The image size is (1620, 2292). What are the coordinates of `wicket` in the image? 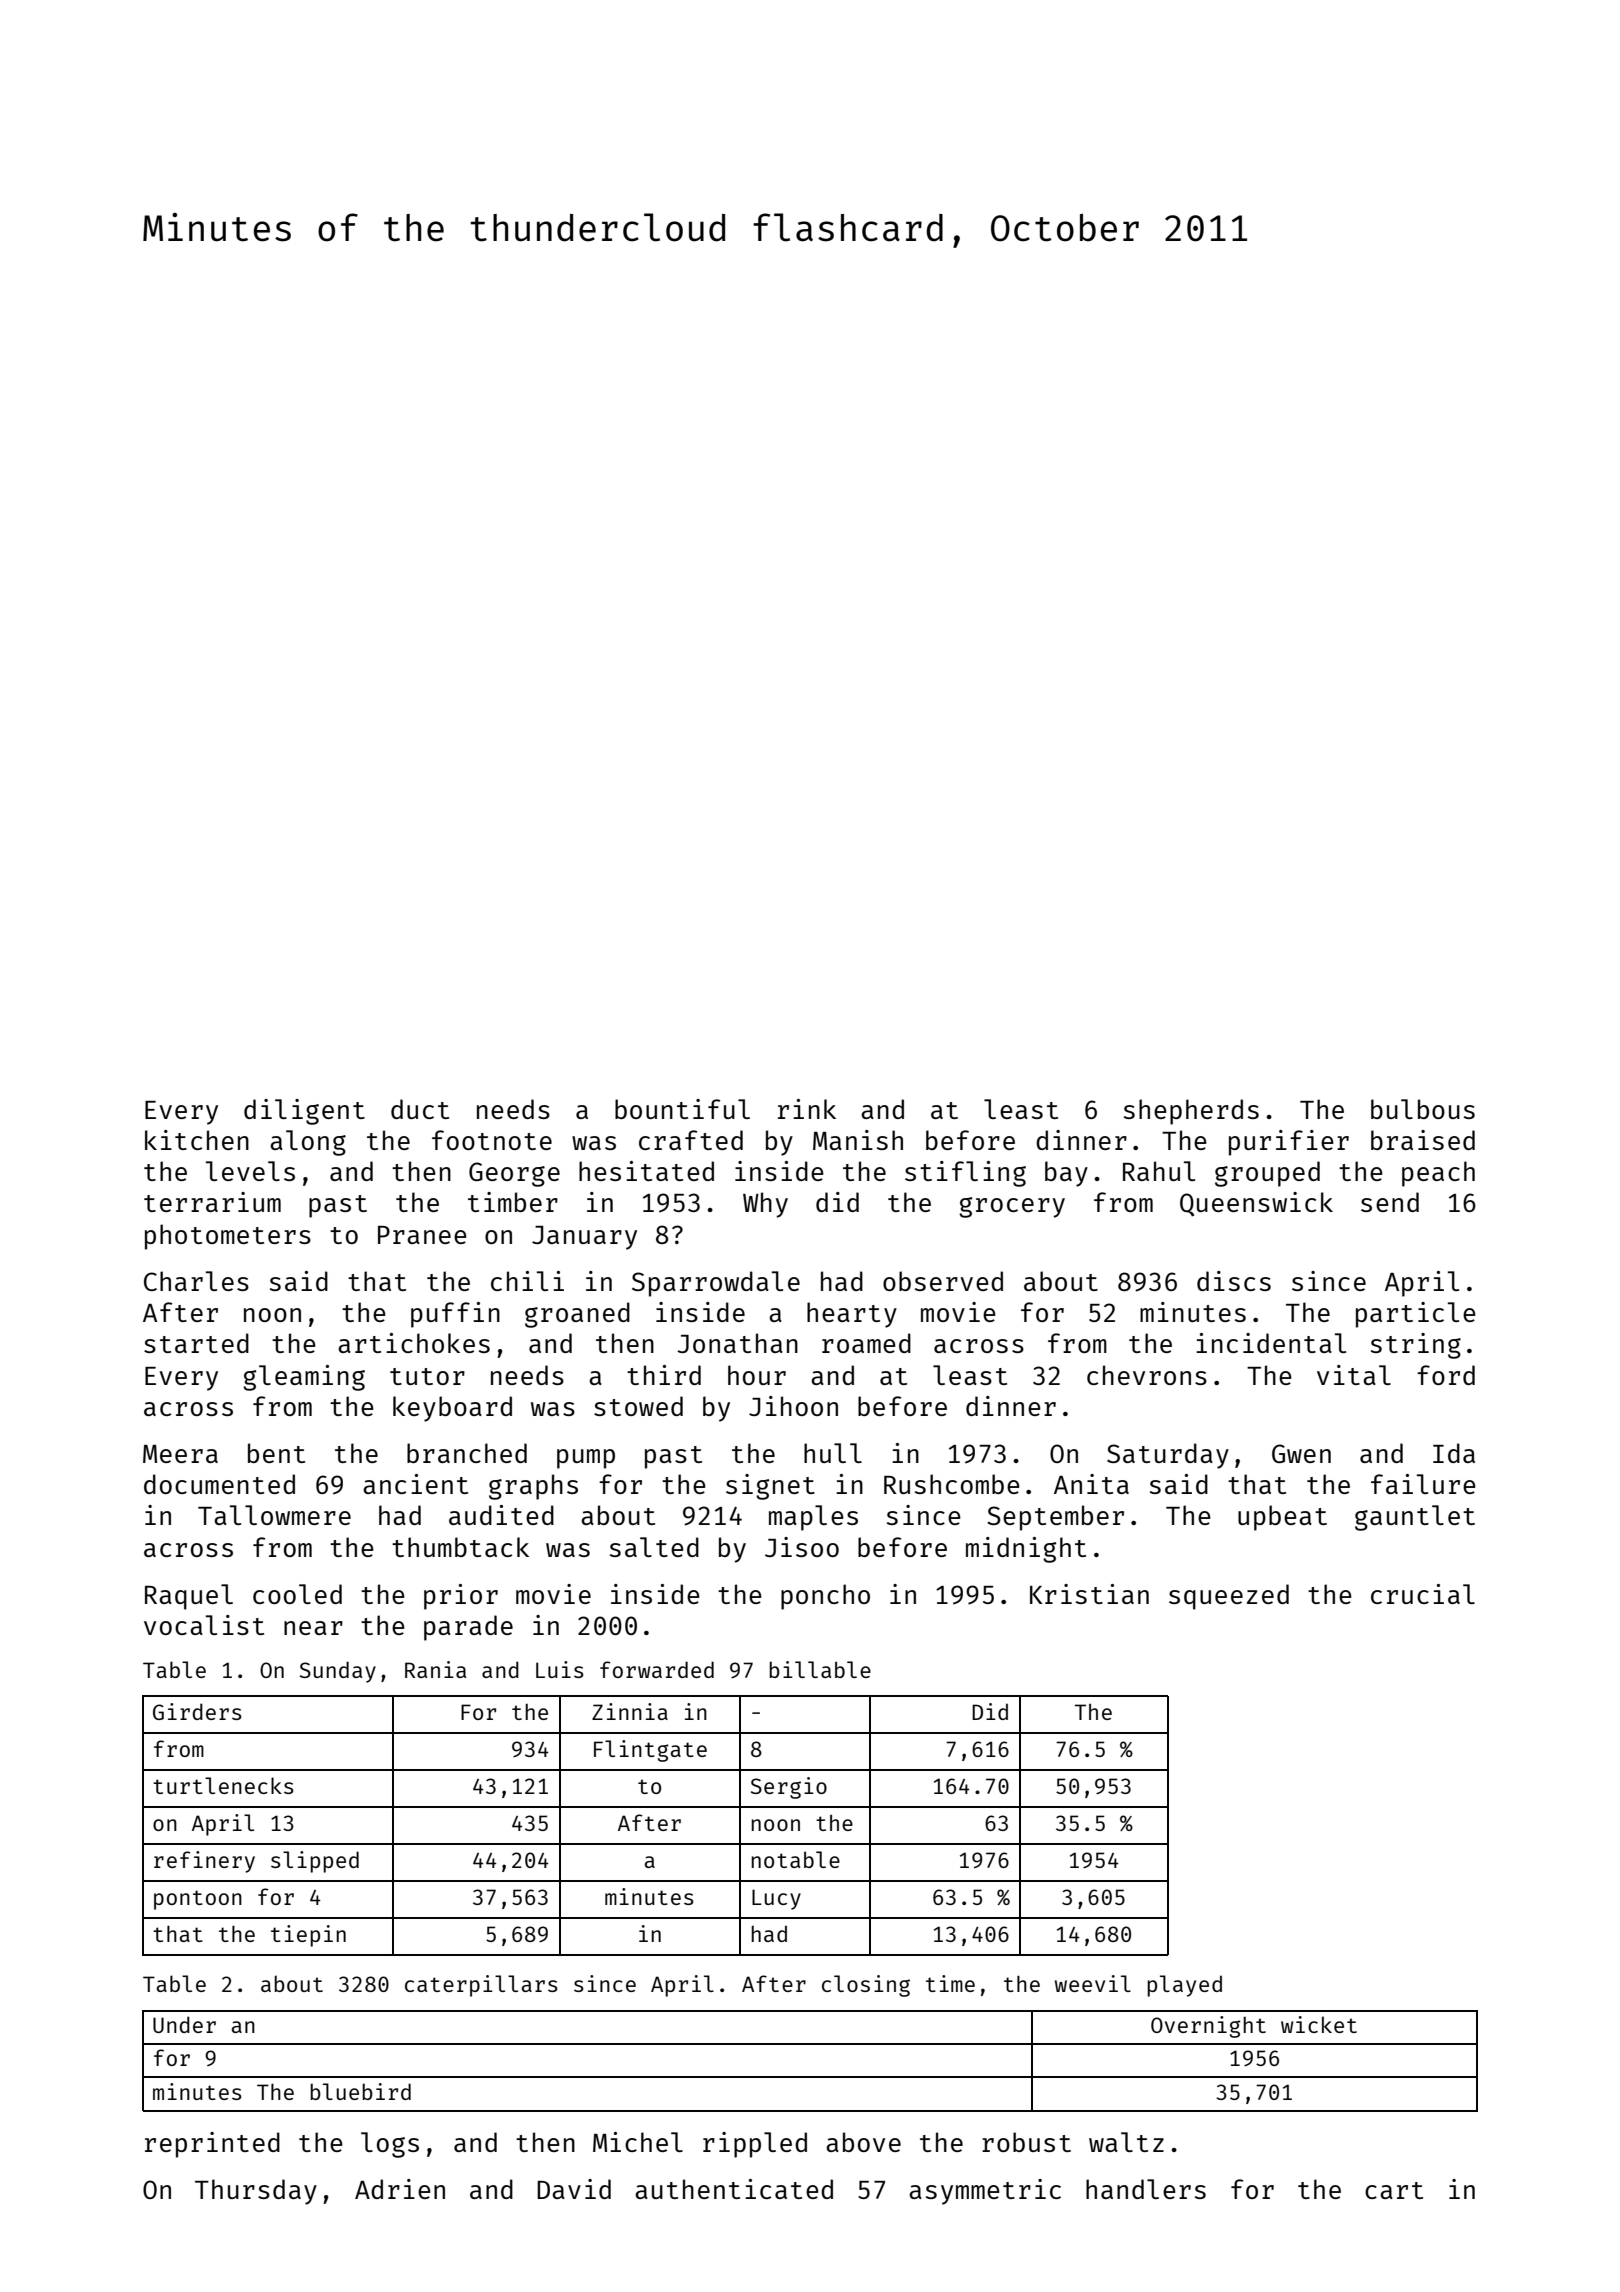 It's located at (1319, 2024).
